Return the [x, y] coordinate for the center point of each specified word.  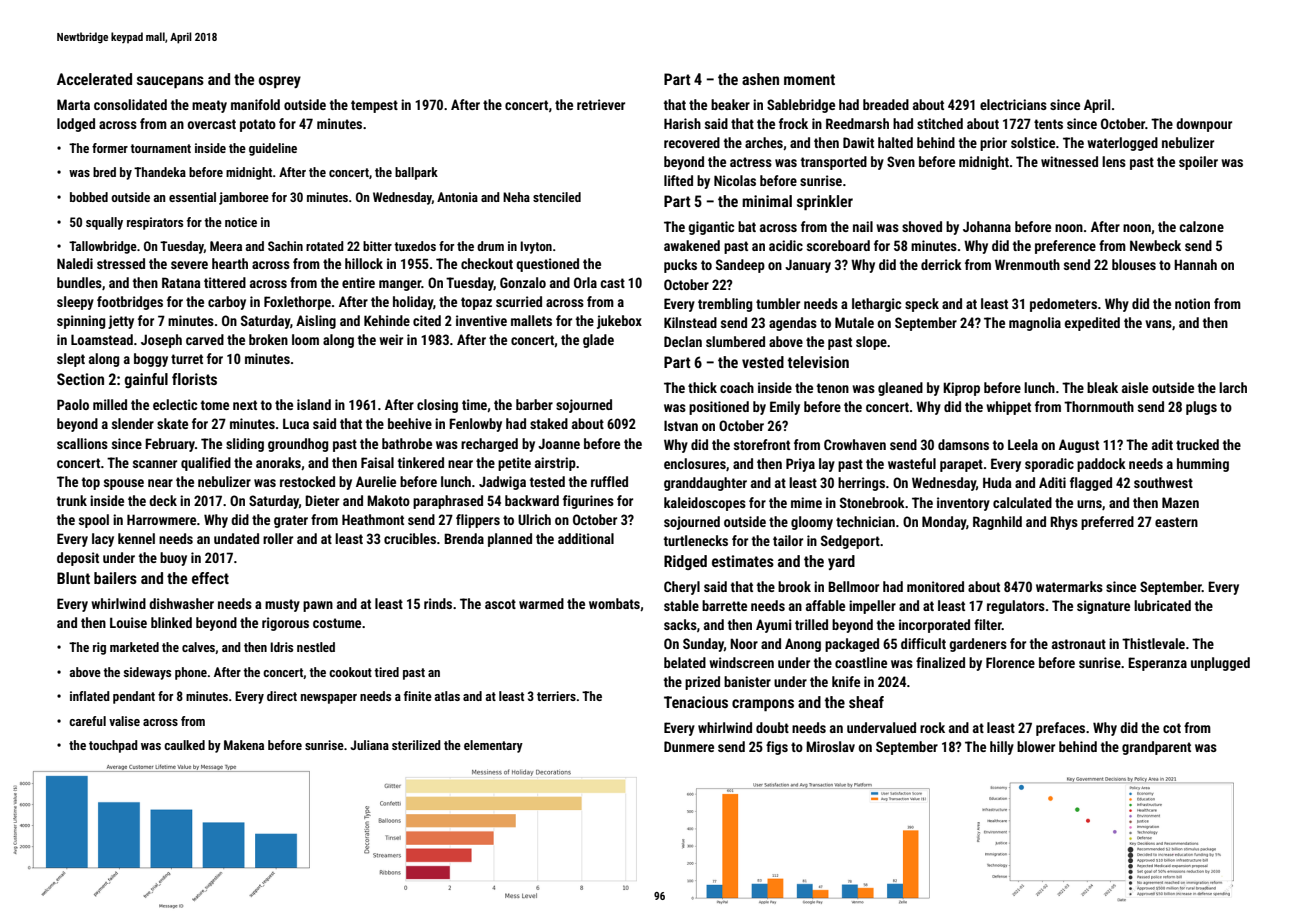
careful [87, 721]
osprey [280, 82]
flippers [478, 521]
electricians [1013, 104]
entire [358, 282]
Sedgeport [850, 542]
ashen [760, 79]
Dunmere [689, 746]
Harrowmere [161, 519]
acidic [786, 245]
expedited [1092, 324]
